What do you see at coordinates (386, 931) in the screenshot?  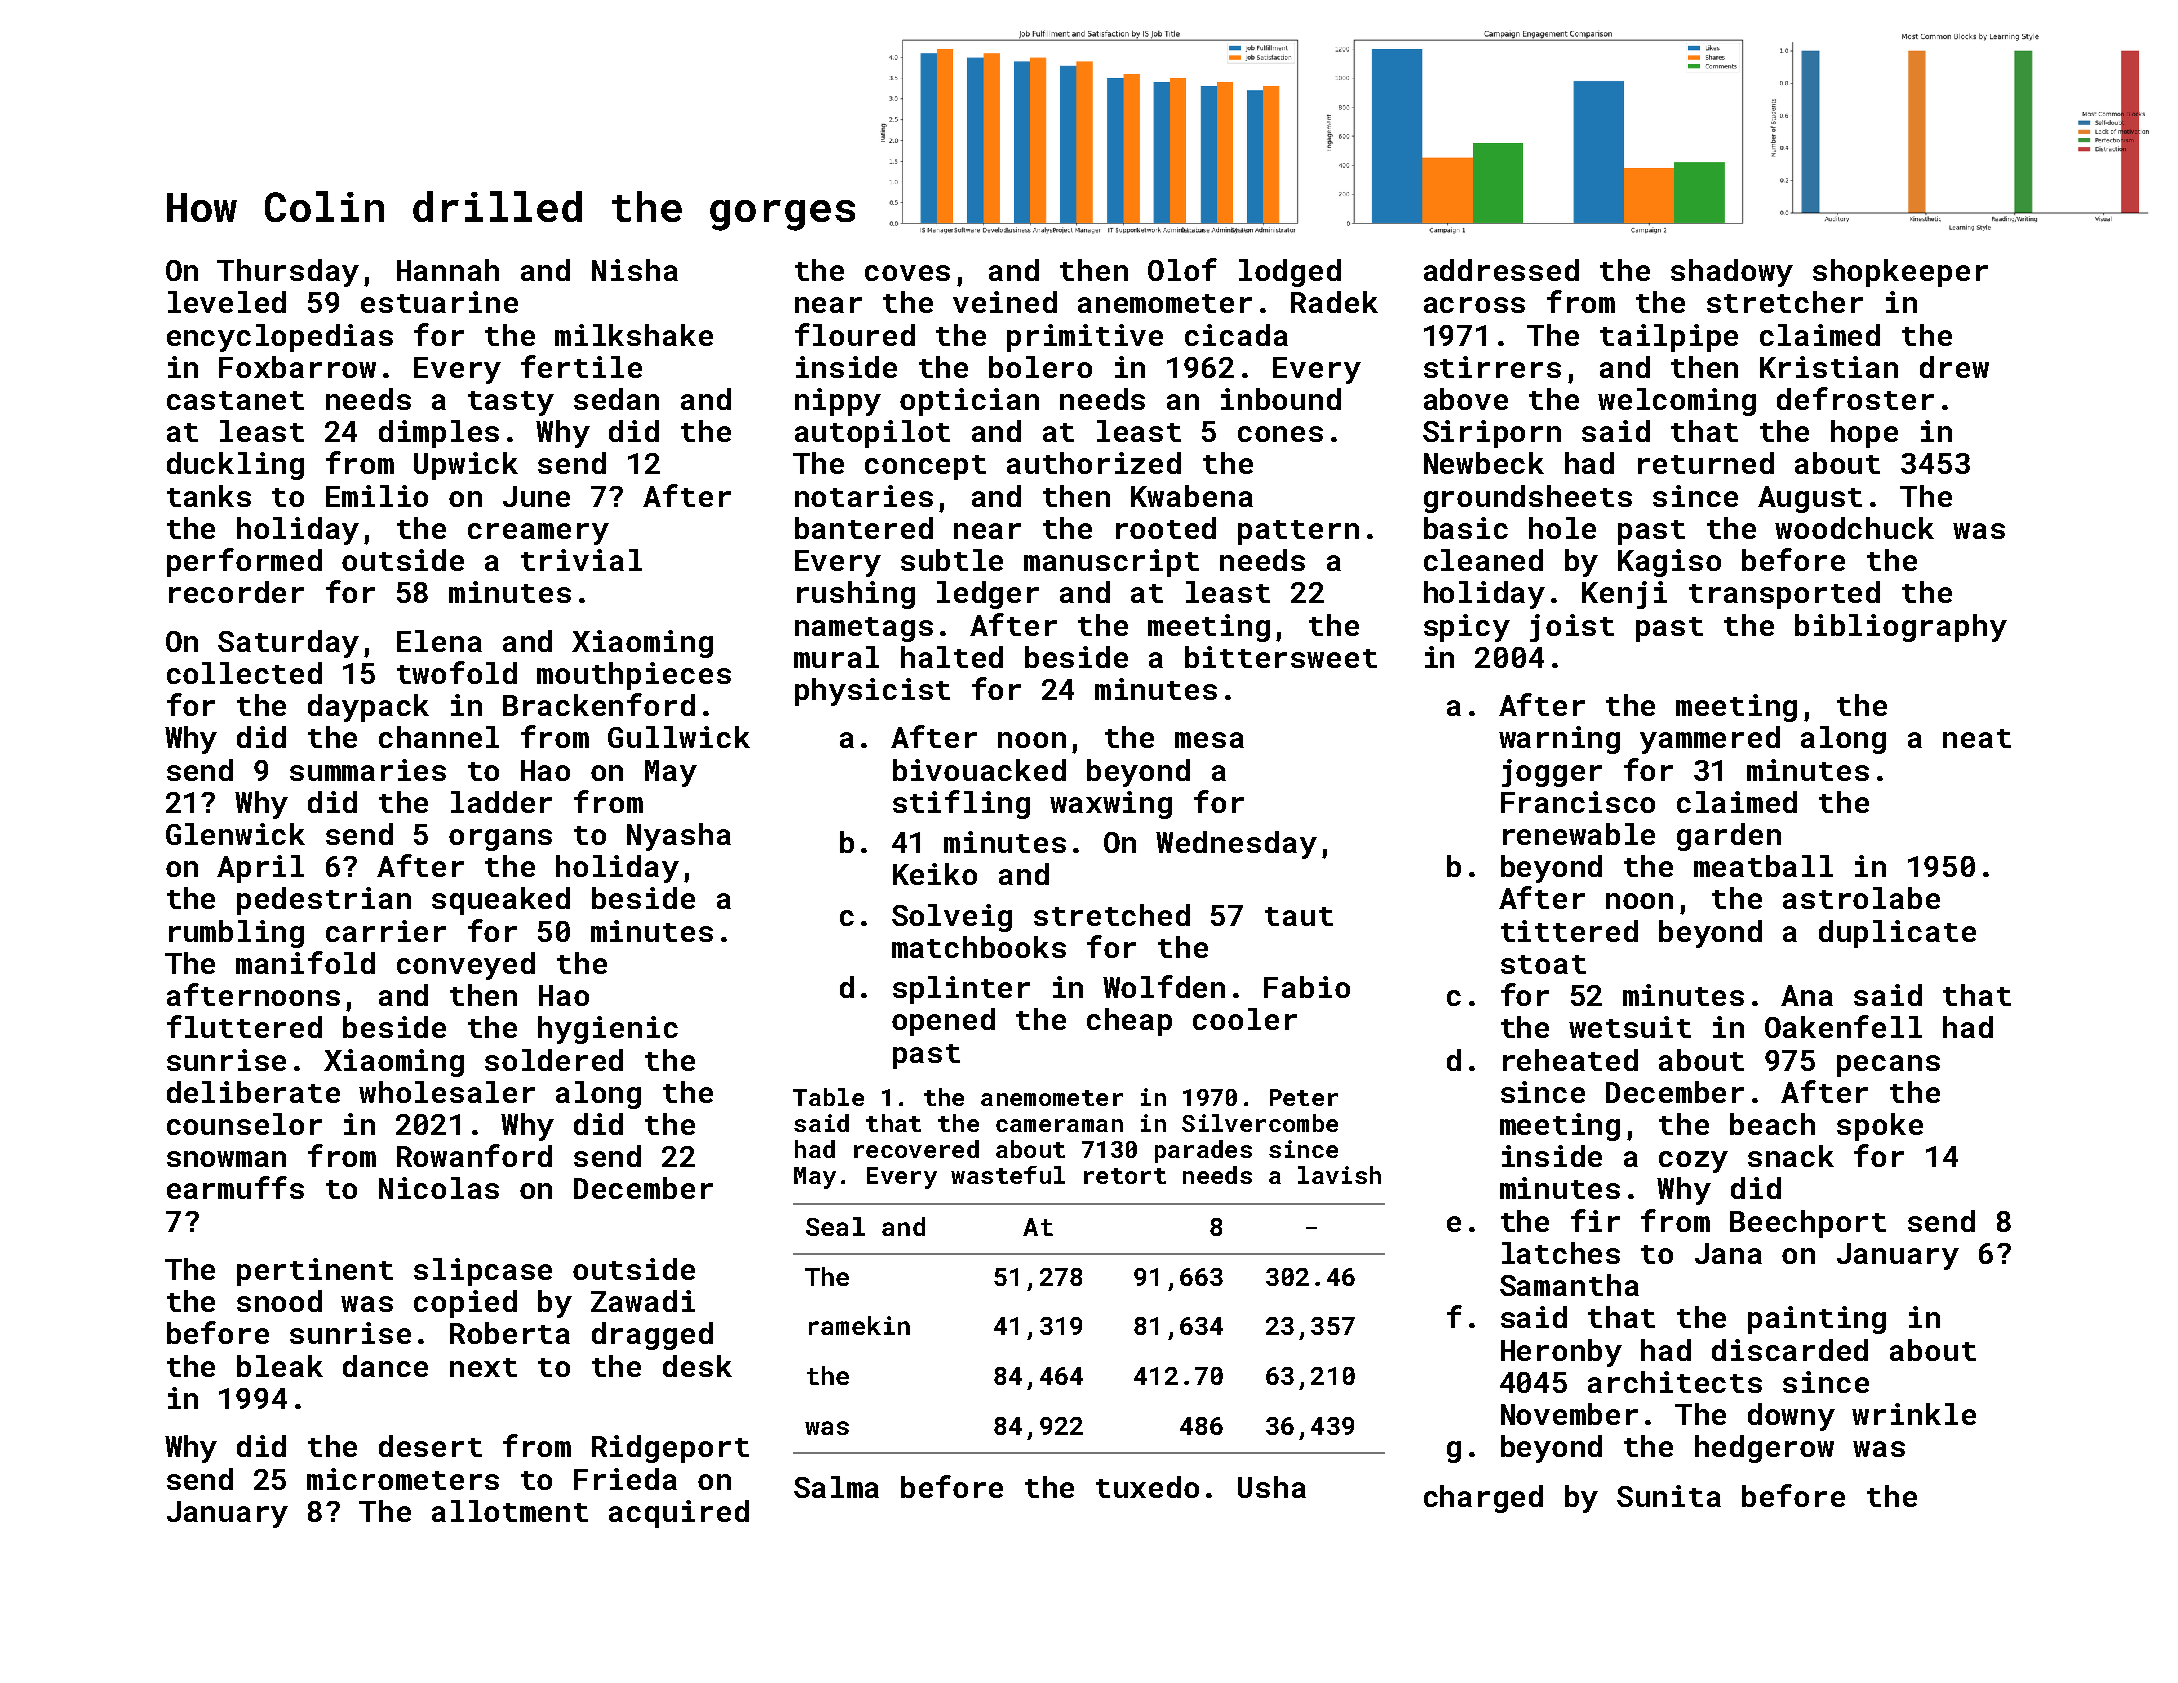 I see `carrier` at bounding box center [386, 931].
